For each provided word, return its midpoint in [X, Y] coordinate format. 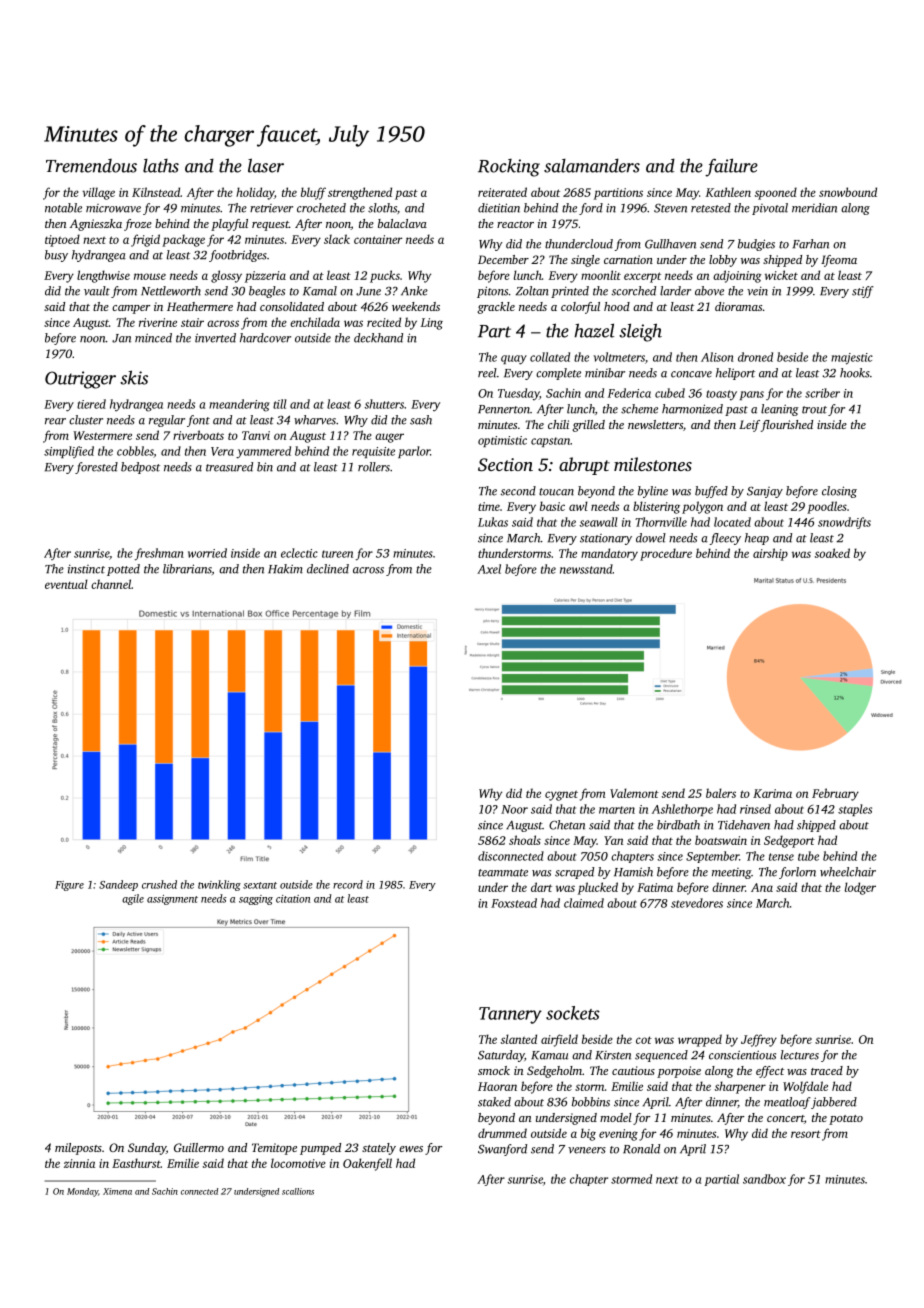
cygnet [561, 795]
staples [855, 810]
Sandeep [118, 885]
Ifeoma [839, 261]
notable [63, 208]
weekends [416, 306]
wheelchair [848, 872]
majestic [852, 359]
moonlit [601, 275]
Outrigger [80, 380]
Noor [514, 809]
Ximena [117, 1191]
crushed [159, 884]
